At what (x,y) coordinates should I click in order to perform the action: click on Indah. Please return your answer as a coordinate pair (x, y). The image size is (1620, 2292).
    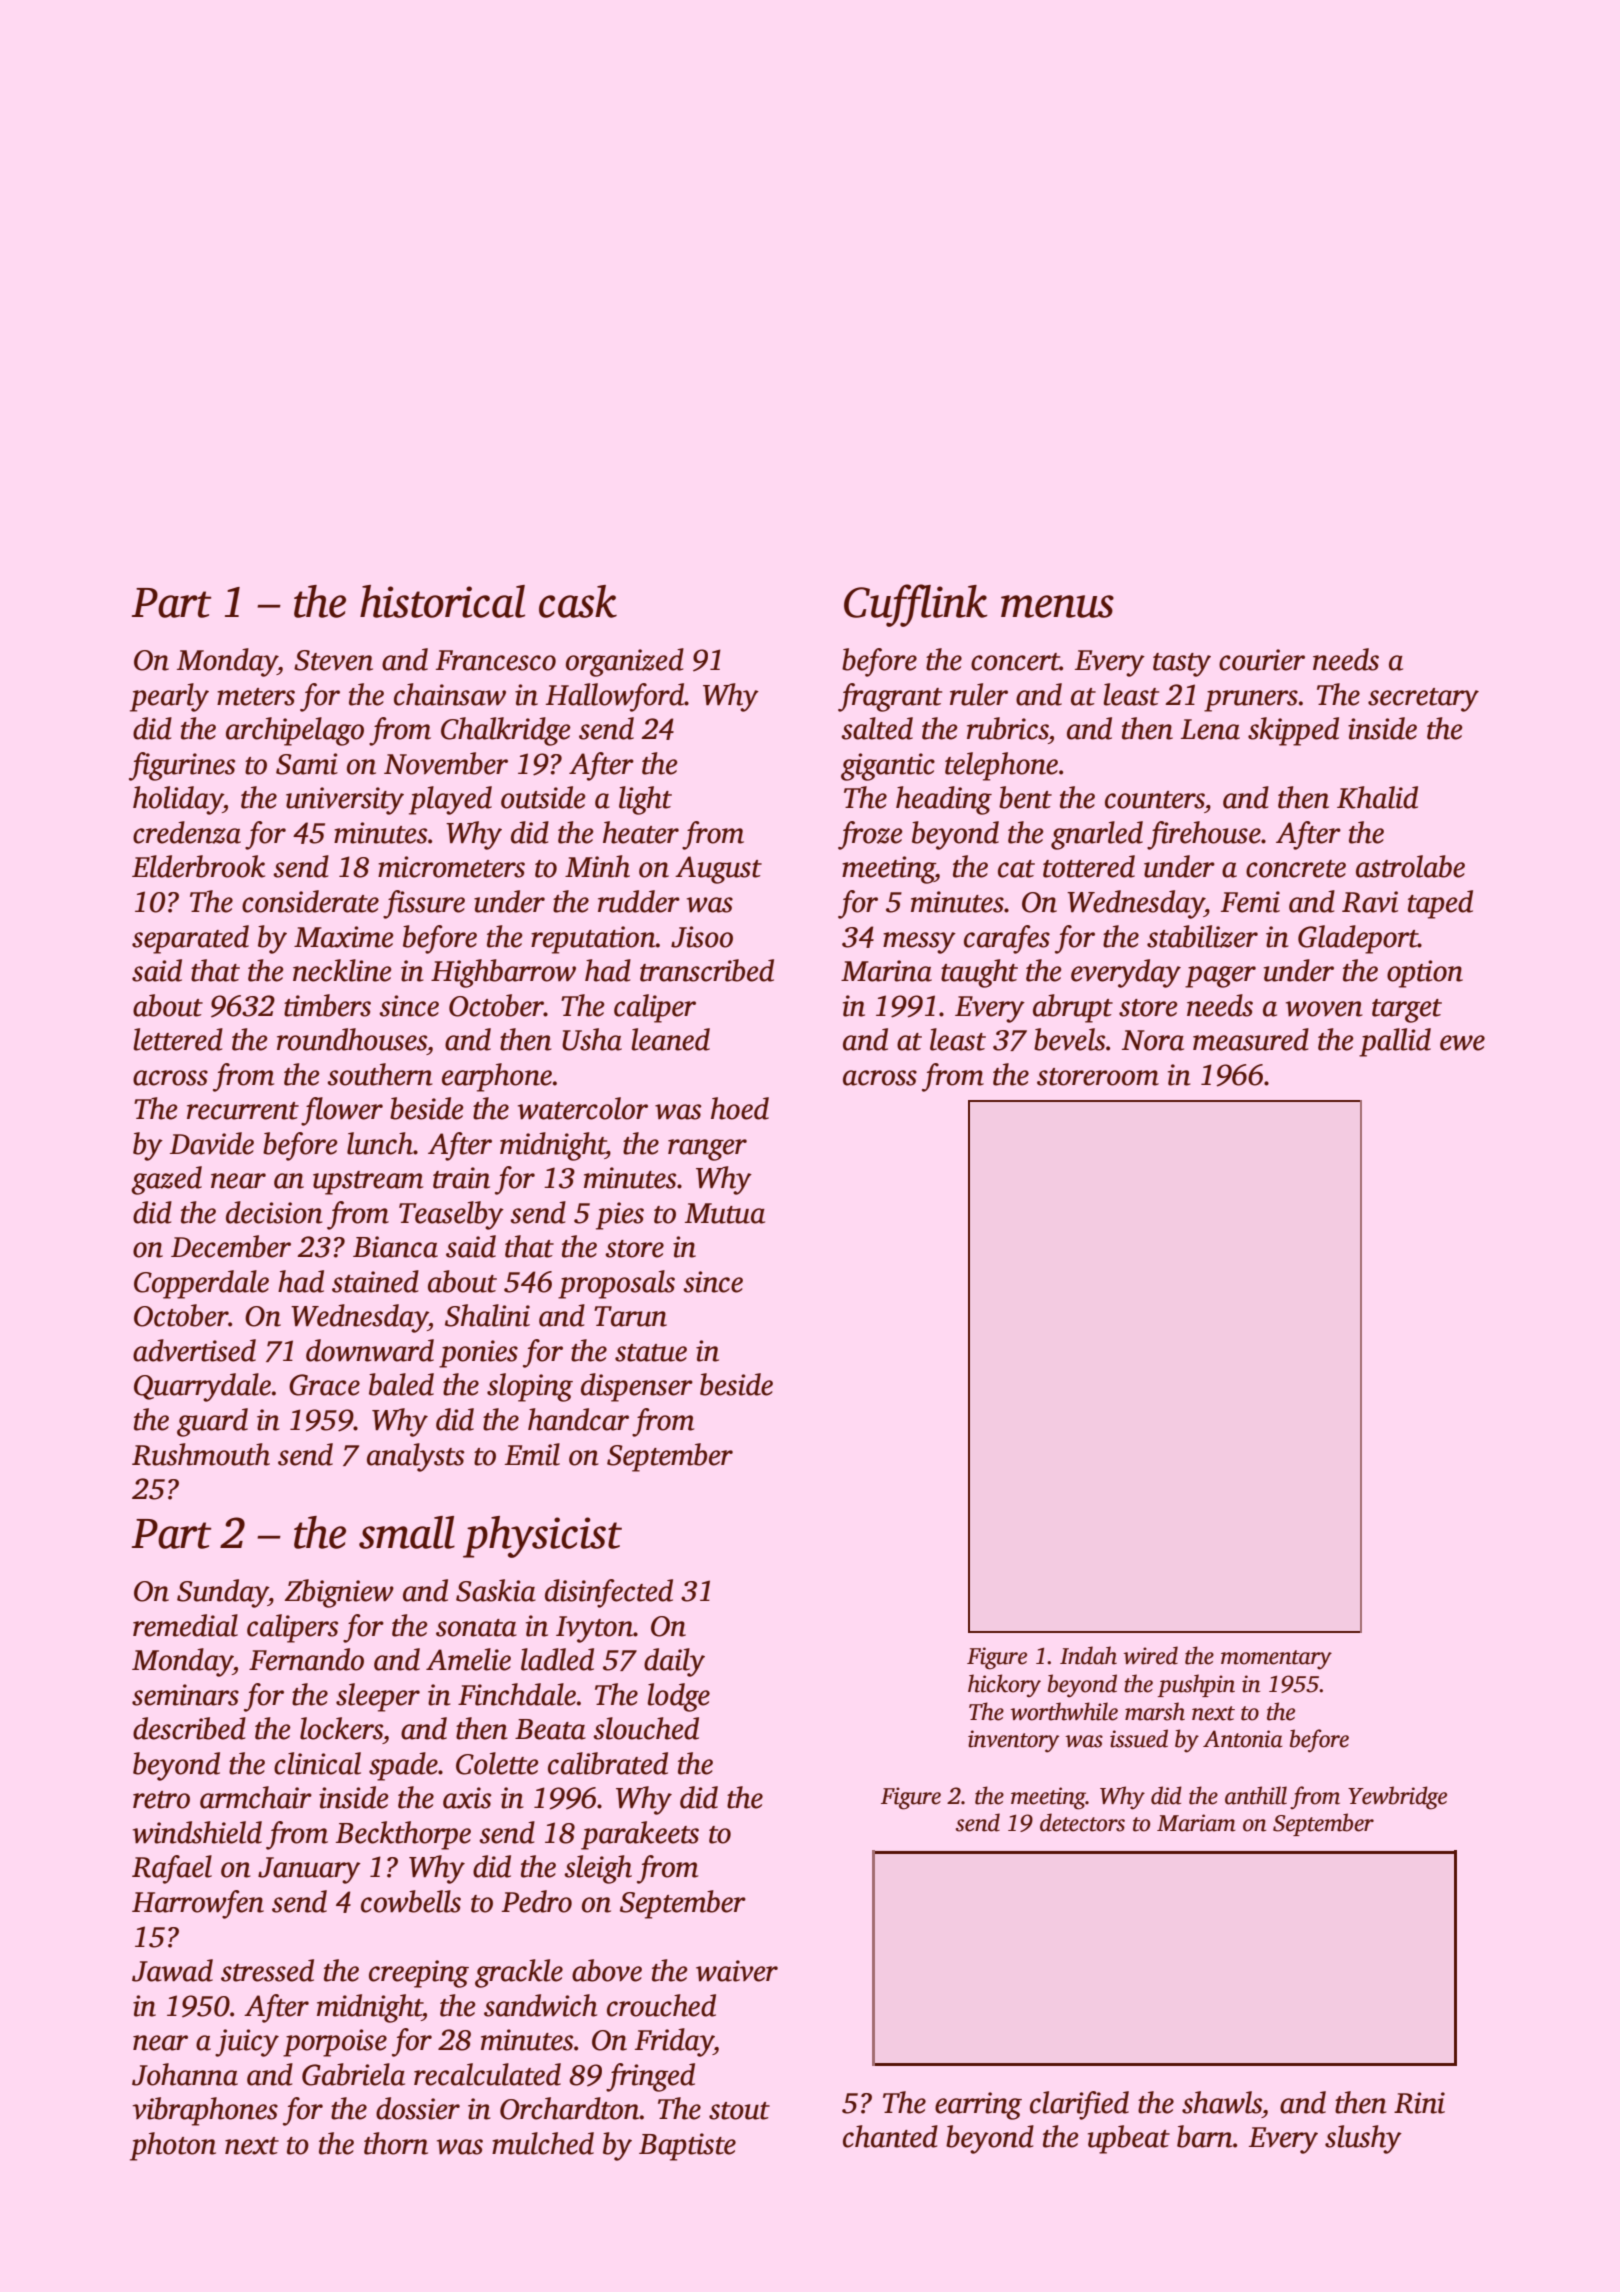
    Looking at the image, I should click on (1088, 1655).
